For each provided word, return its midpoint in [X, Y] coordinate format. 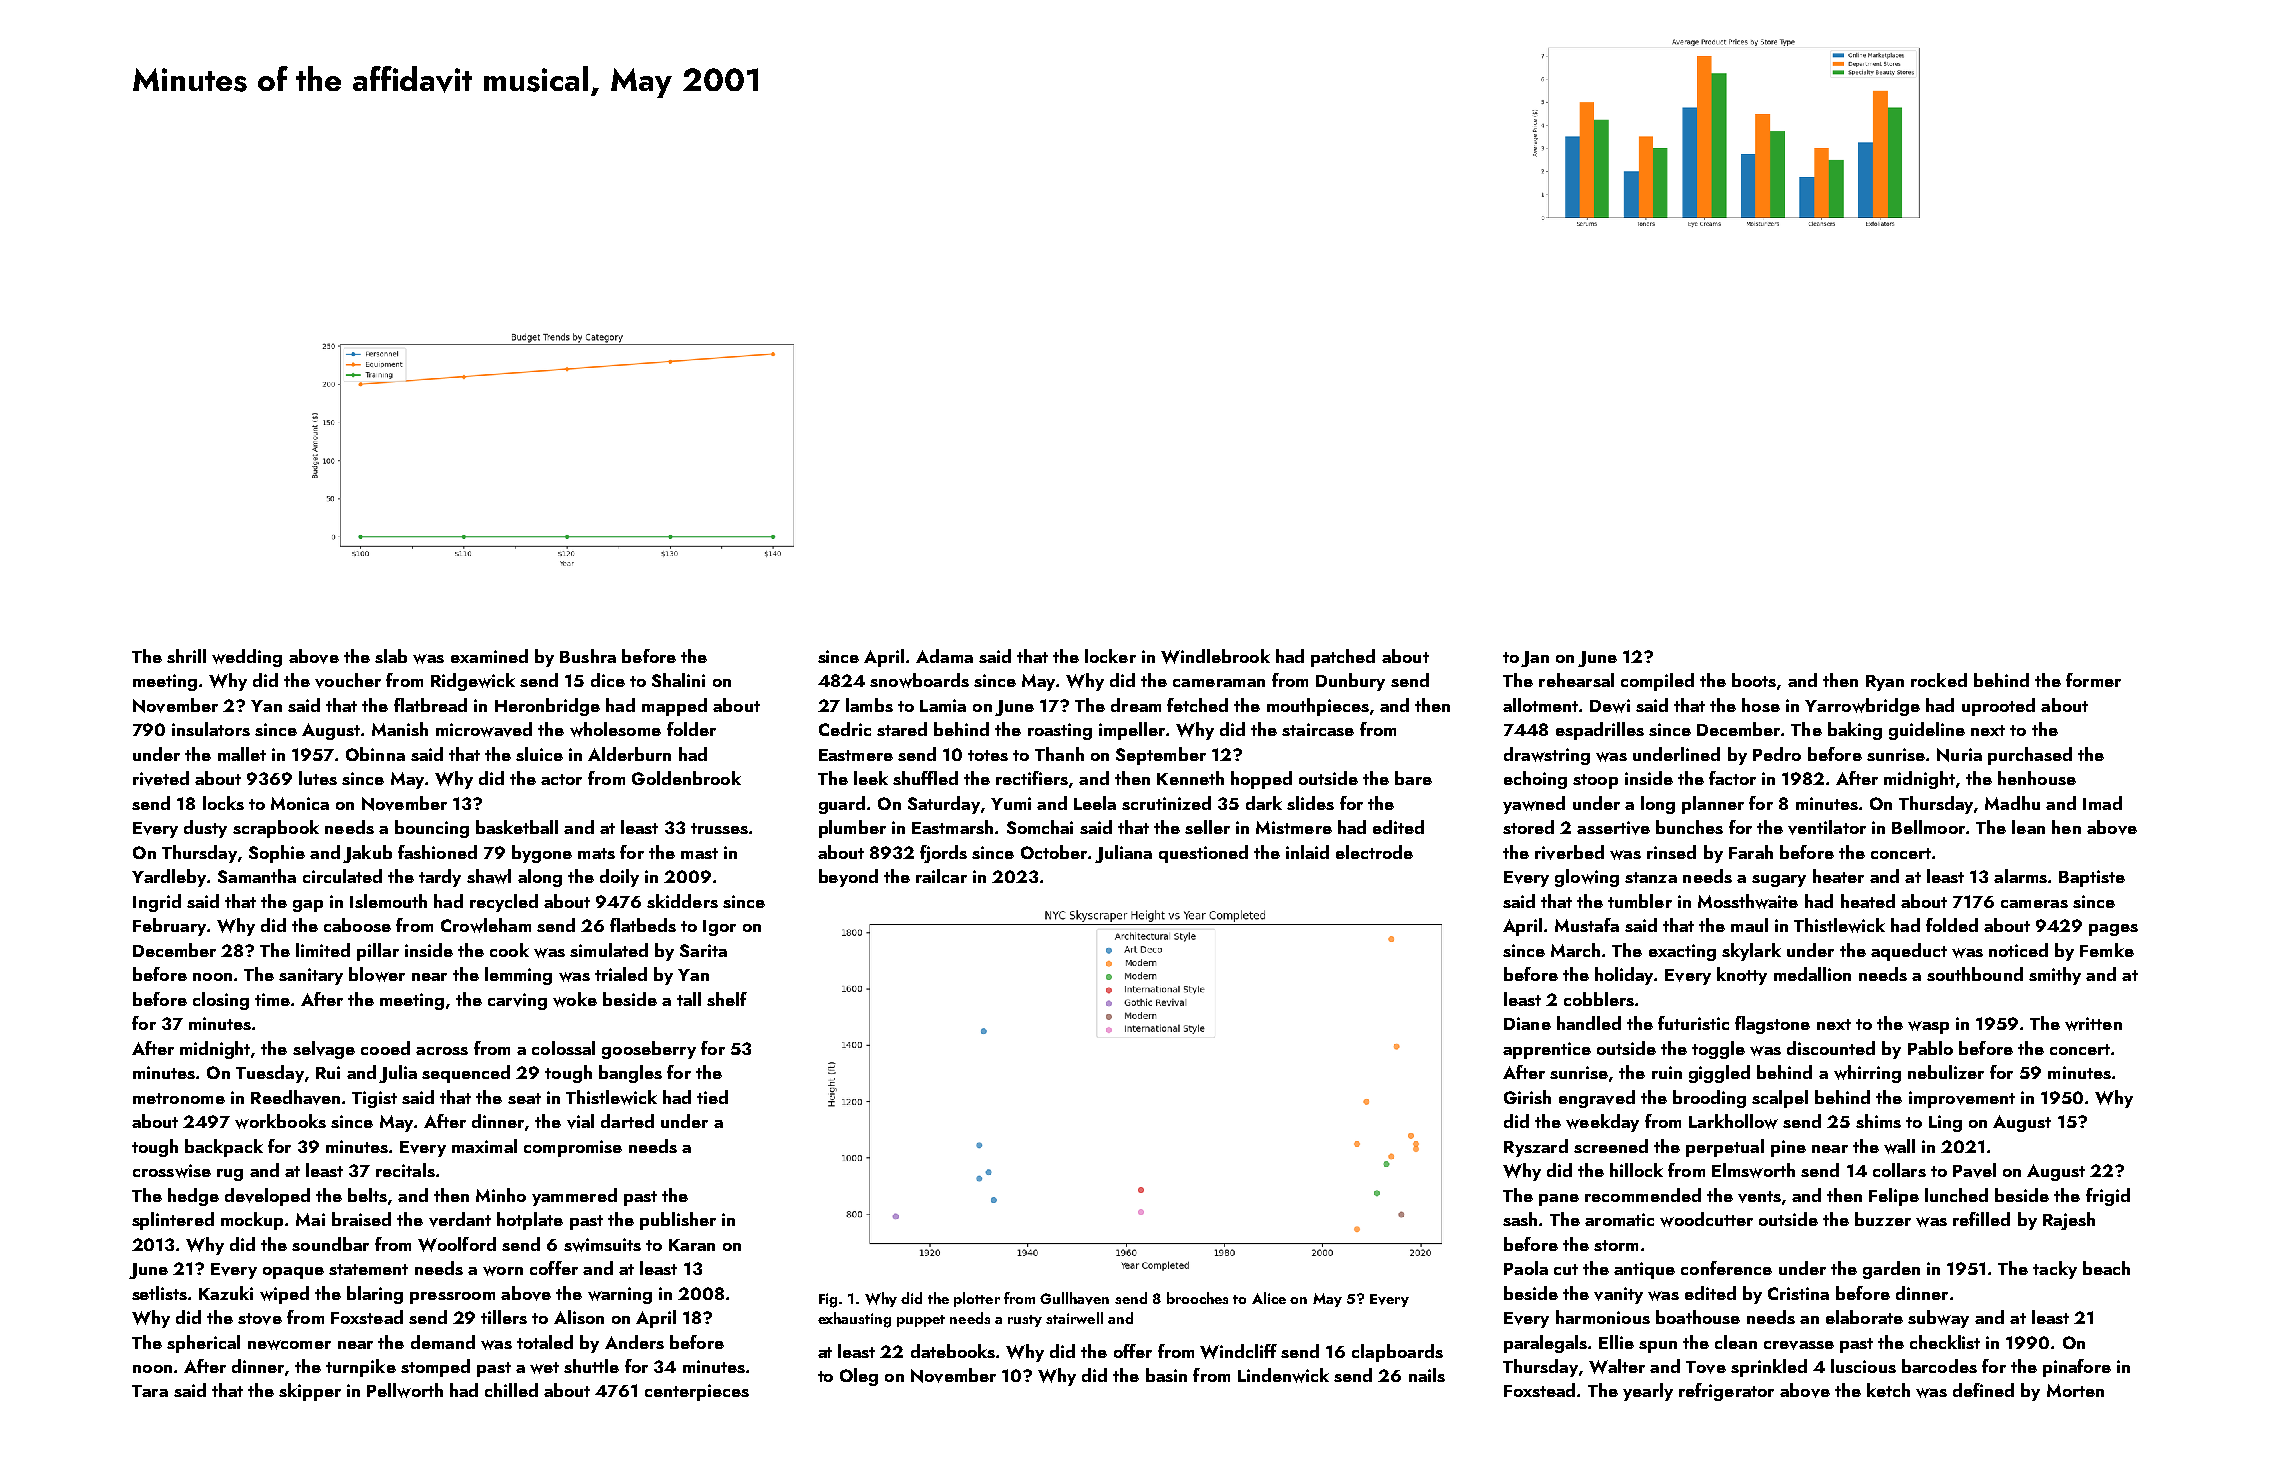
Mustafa [1587, 925]
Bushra [588, 656]
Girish [1527, 1097]
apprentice [1547, 1050]
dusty [205, 829]
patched [1343, 658]
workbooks [280, 1121]
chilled [511, 1390]
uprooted [1998, 707]
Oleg [859, 1377]
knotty [1742, 976]
